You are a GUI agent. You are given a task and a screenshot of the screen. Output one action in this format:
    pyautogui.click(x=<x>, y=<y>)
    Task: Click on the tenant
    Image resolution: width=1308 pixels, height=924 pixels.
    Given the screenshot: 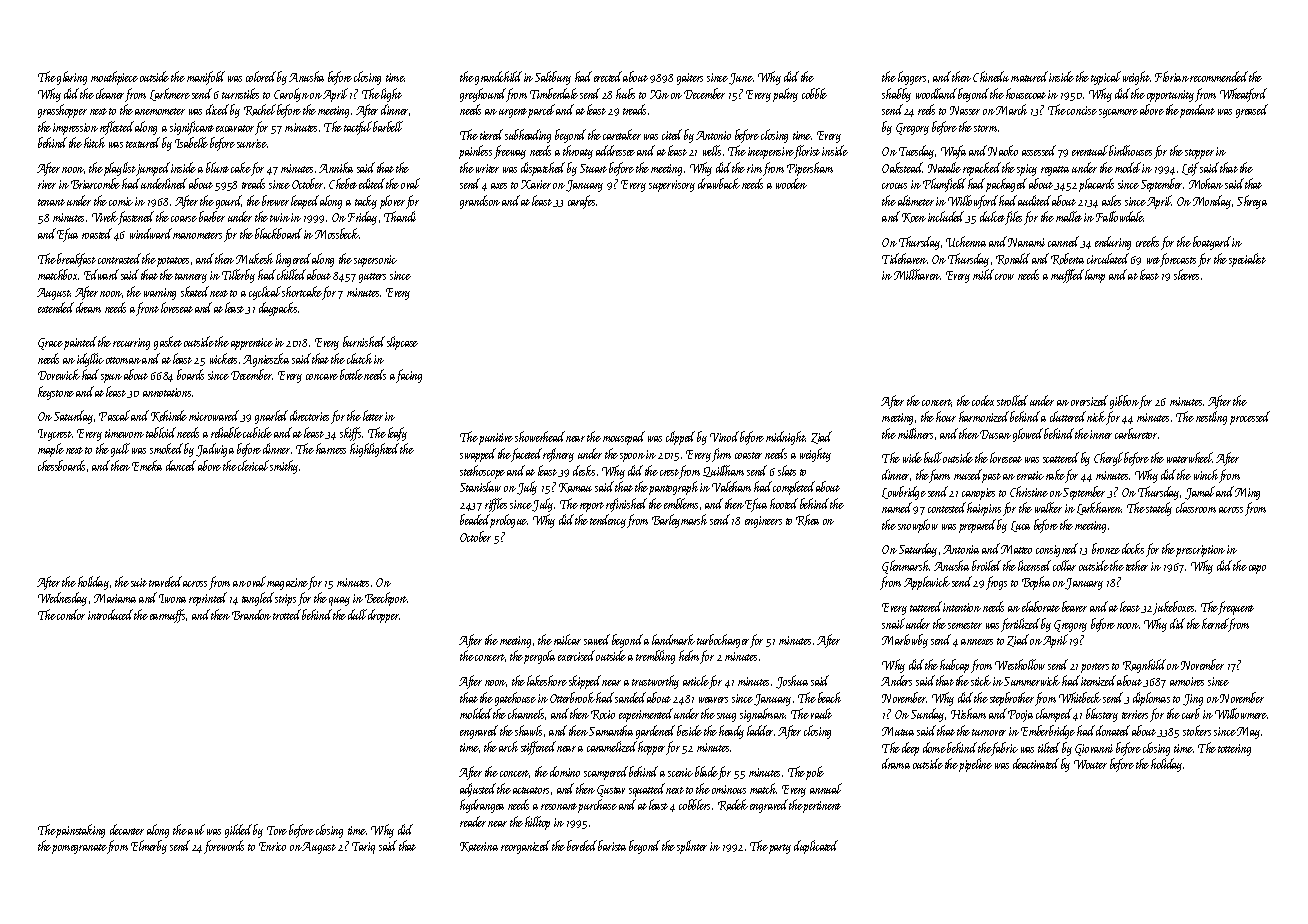 What is the action you would take?
    pyautogui.click(x=51, y=202)
